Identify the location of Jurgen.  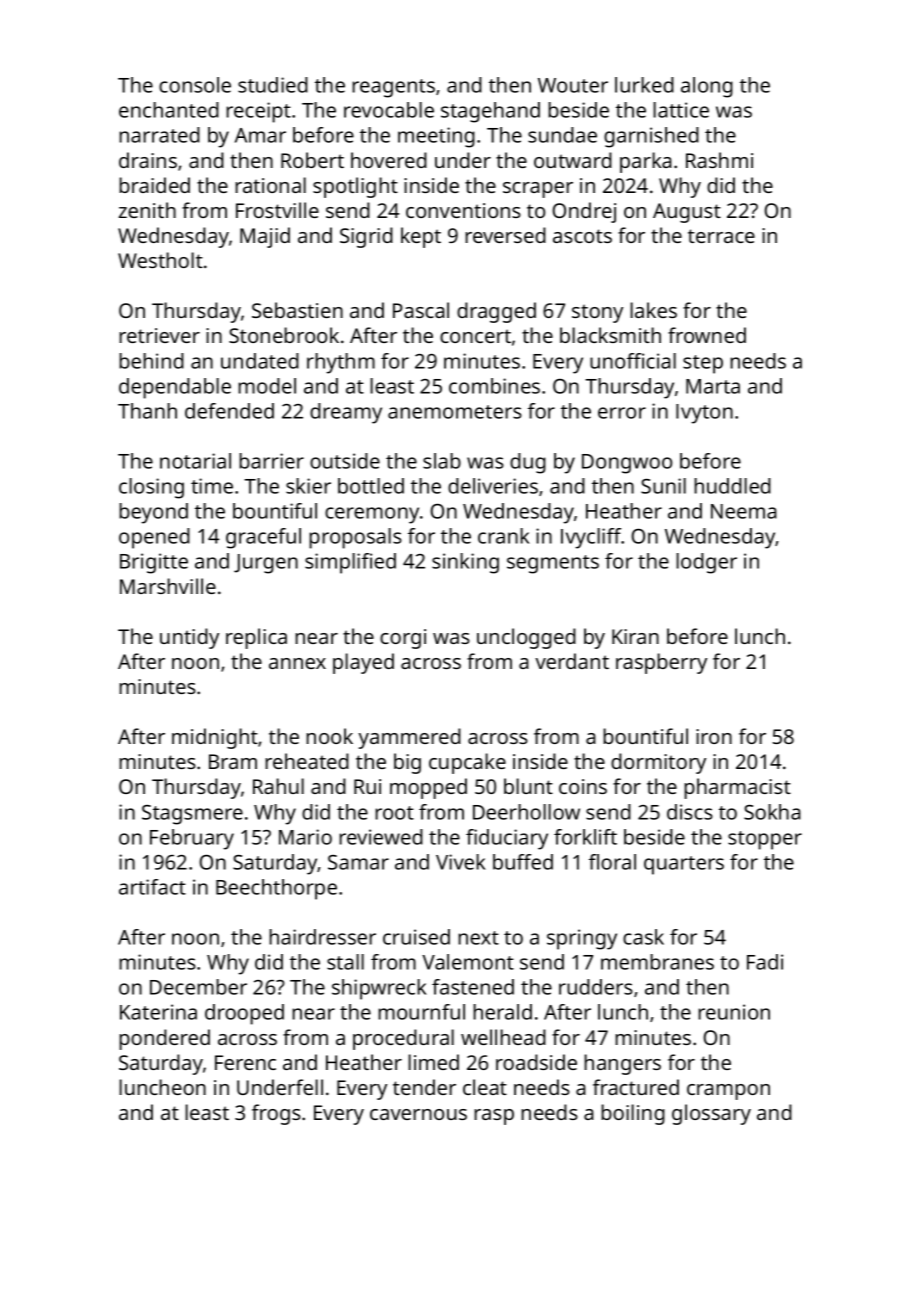
(266, 564).
